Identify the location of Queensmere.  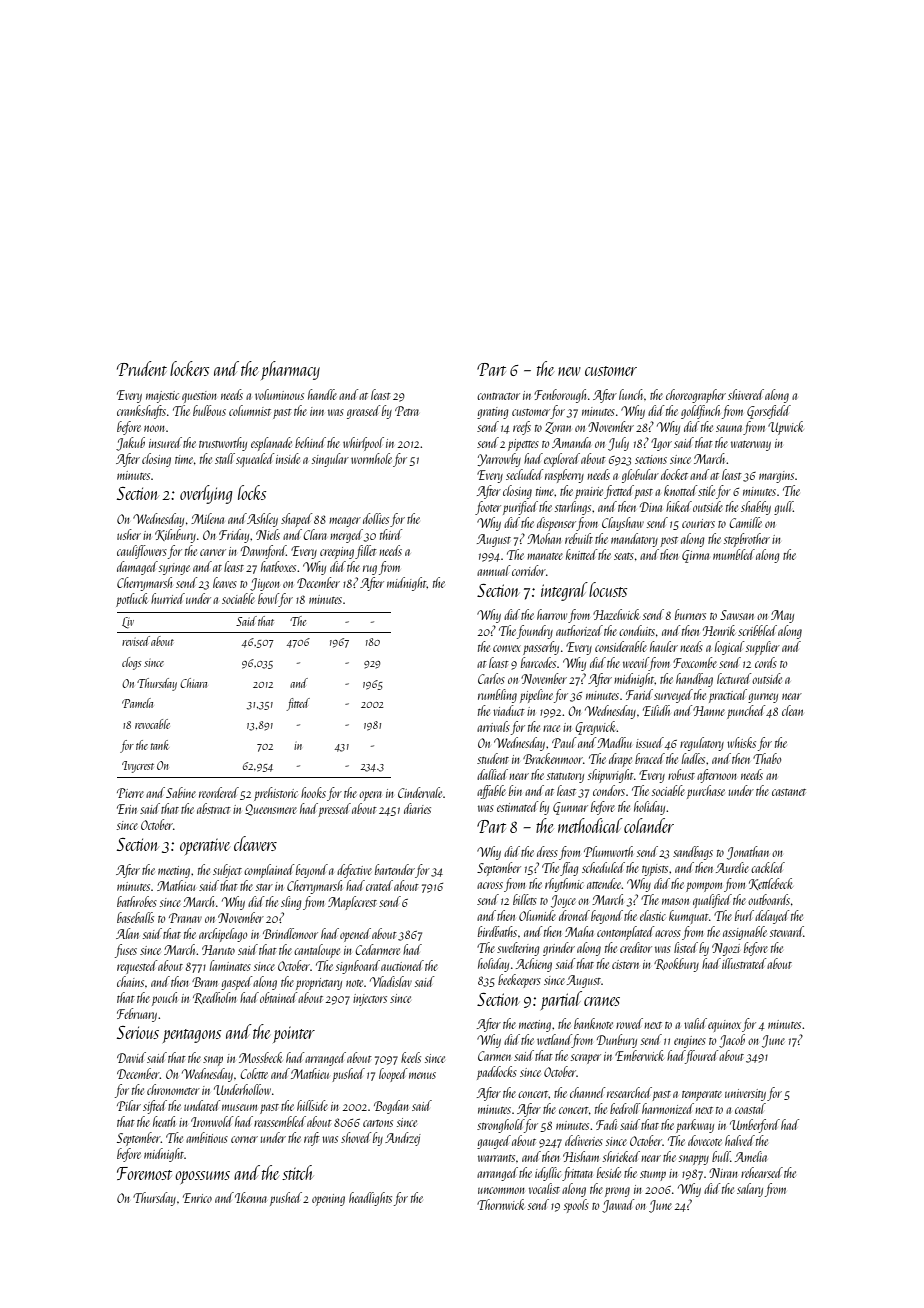
(271, 810).
